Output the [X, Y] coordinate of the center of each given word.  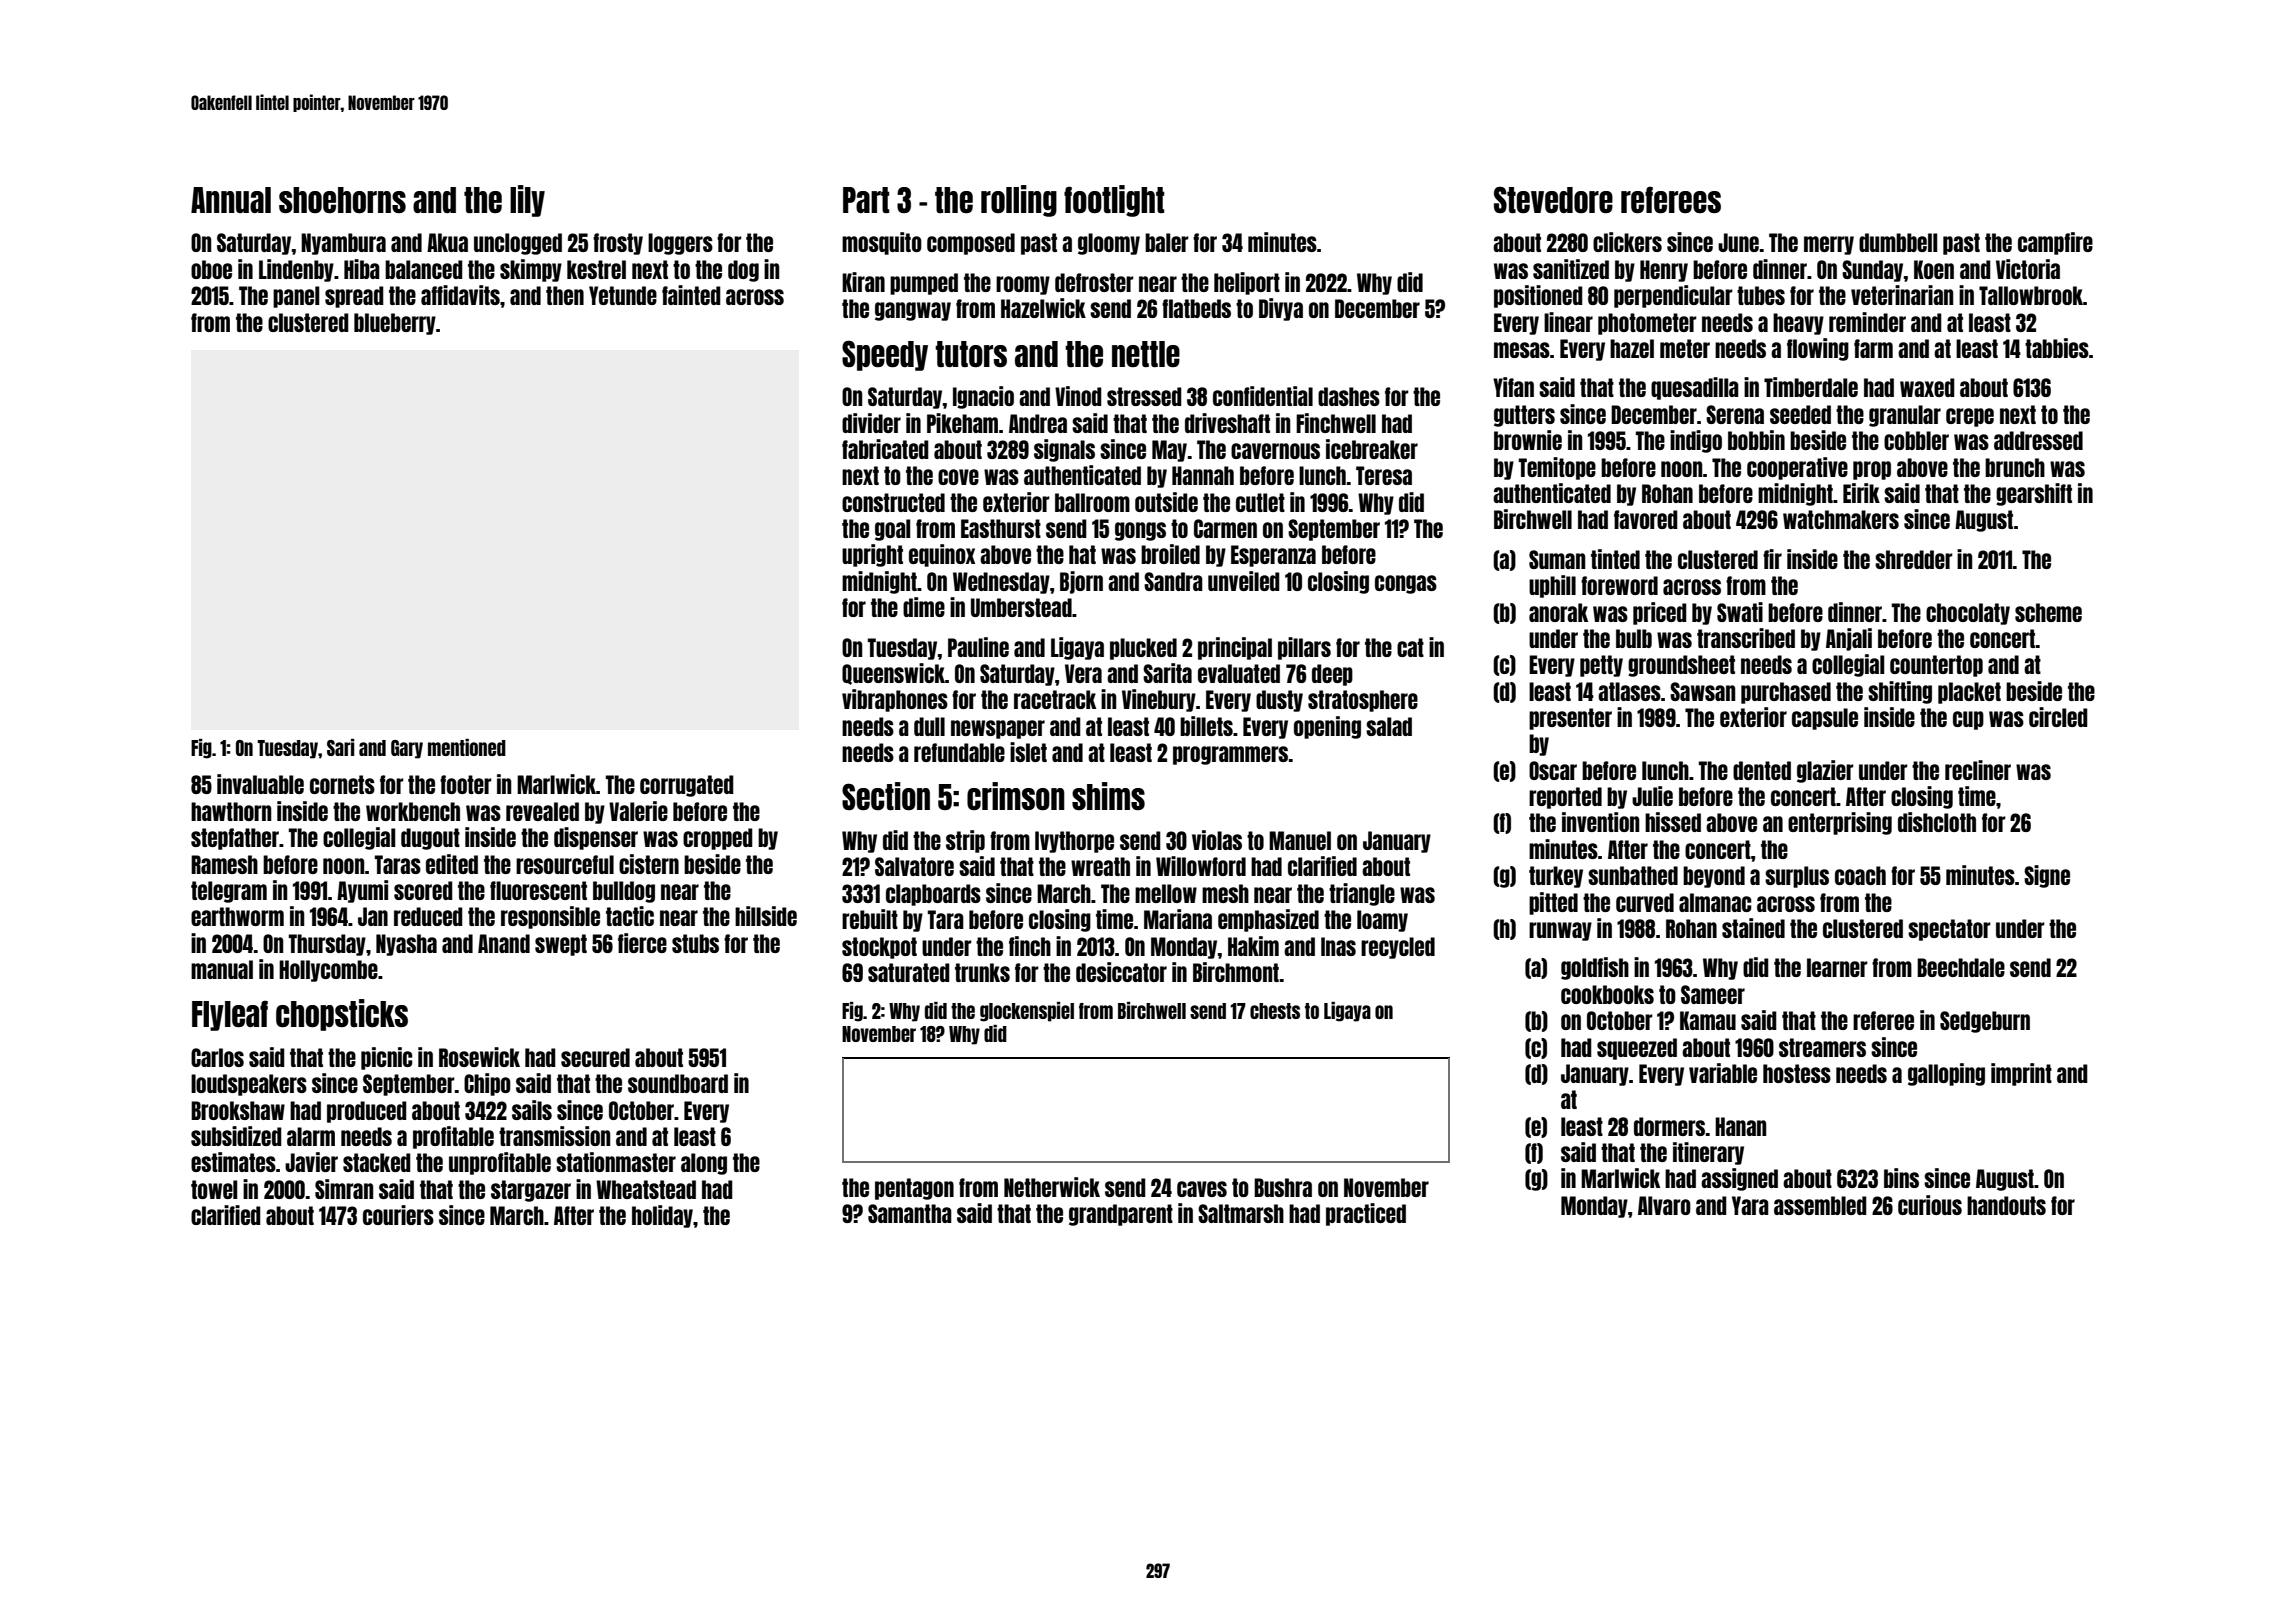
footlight [1114, 201]
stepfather [235, 839]
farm [1873, 348]
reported [1565, 798]
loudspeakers [249, 1085]
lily [527, 201]
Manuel [1300, 840]
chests [1275, 1011]
